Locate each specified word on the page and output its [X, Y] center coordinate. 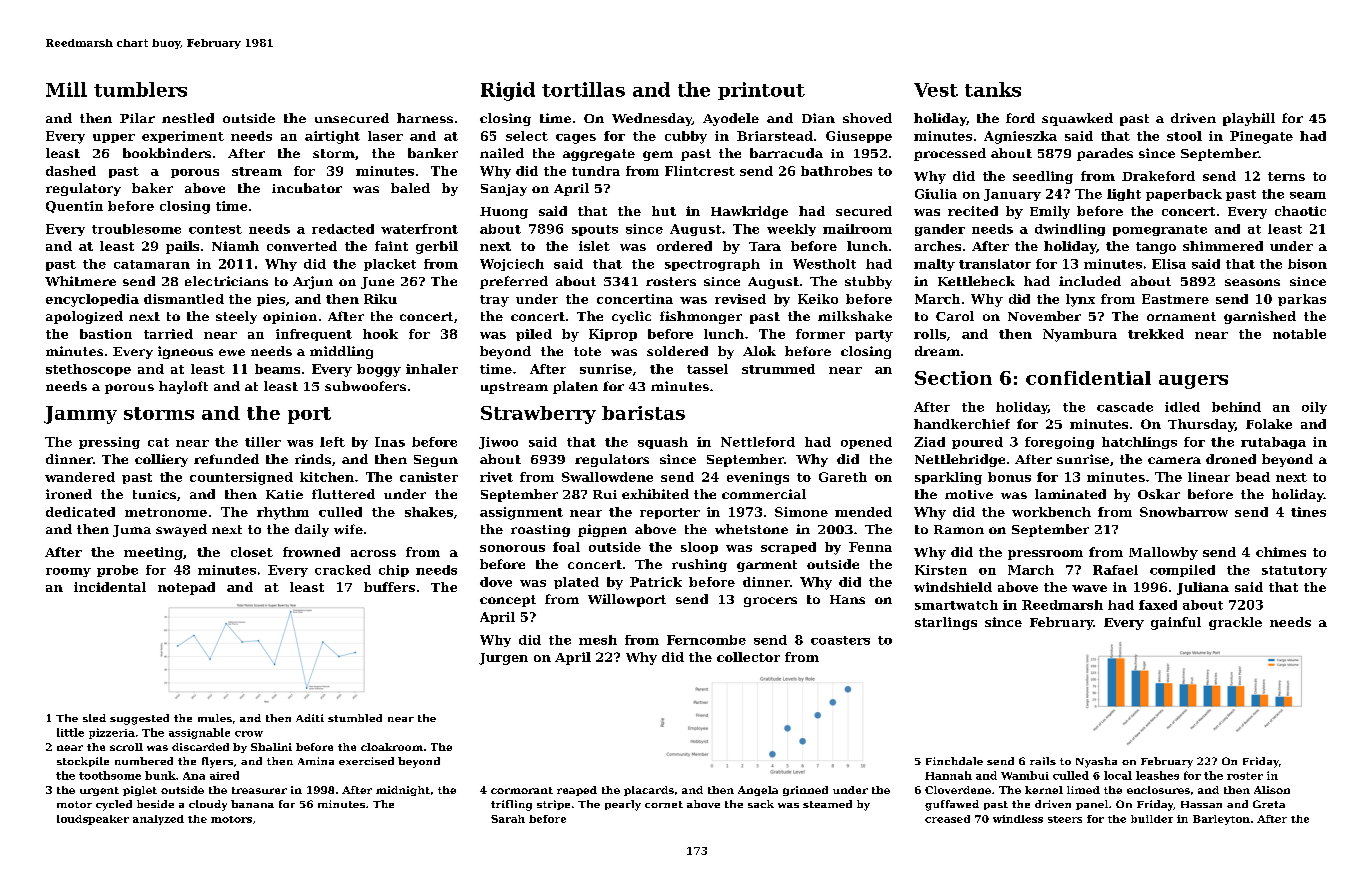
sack [761, 804]
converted [302, 246]
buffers [389, 587]
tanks [993, 89]
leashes [1157, 775]
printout [761, 91]
